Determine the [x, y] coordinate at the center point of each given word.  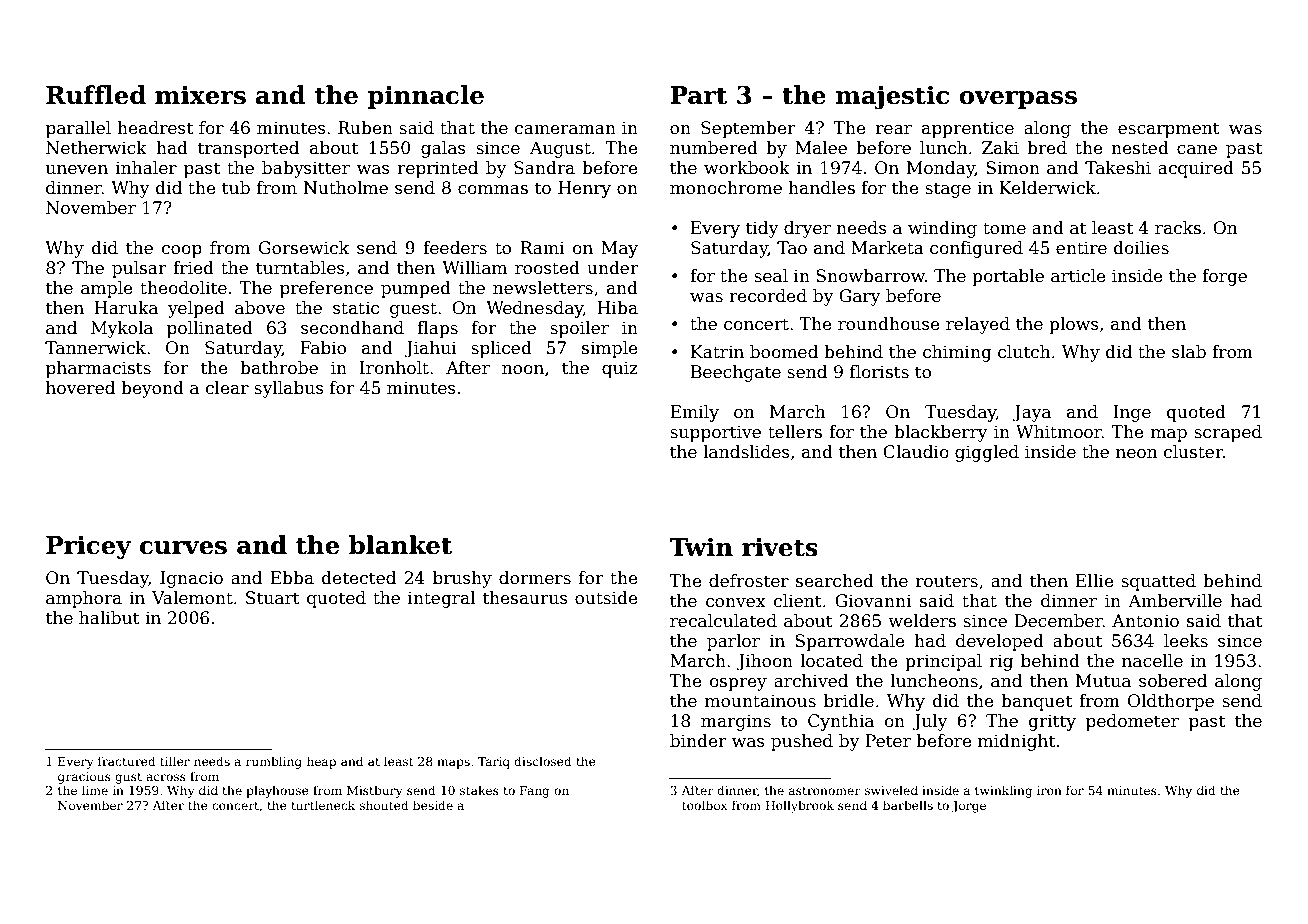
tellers [795, 432]
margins [736, 722]
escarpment [1169, 130]
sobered [1173, 681]
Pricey [88, 547]
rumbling [274, 762]
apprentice [968, 129]
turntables [300, 268]
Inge [1132, 413]
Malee [821, 148]
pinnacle [426, 97]
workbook [747, 168]
